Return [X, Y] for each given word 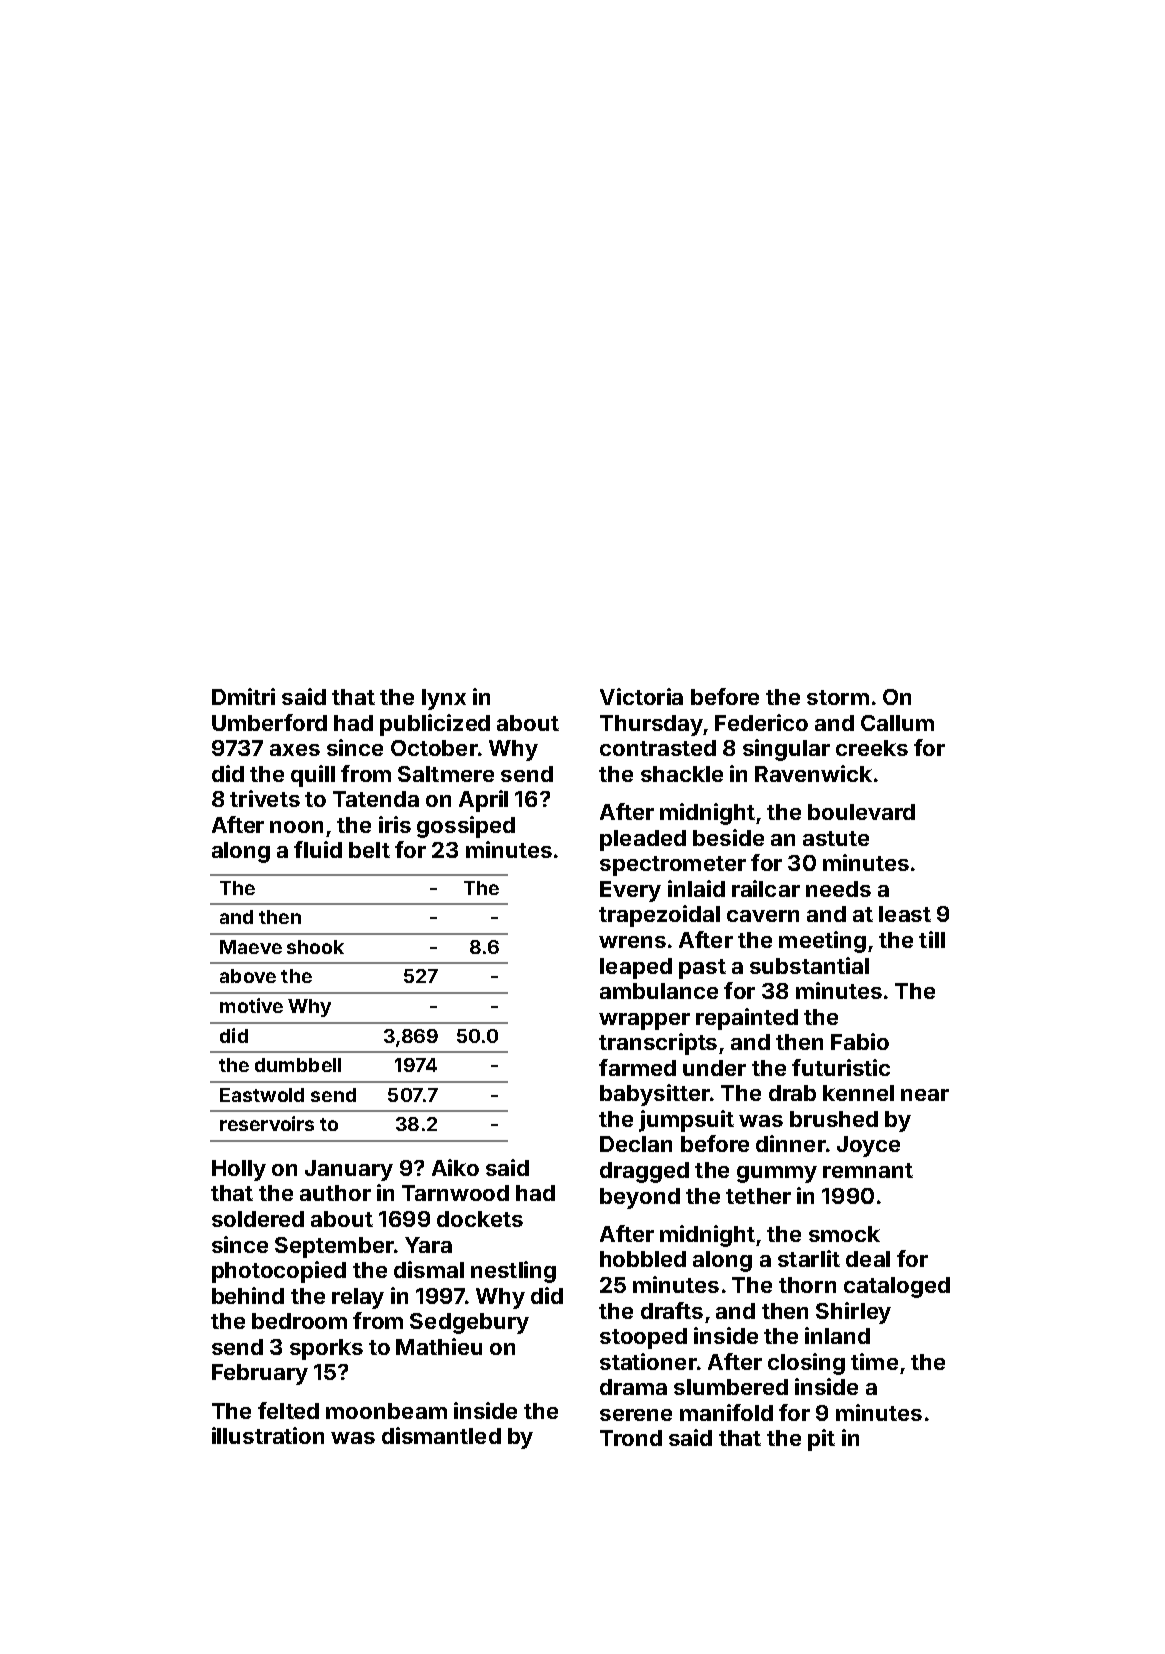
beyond [640, 1198]
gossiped [466, 827]
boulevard [861, 812]
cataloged [897, 1287]
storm [838, 697]
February [260, 1374]
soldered [258, 1219]
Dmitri [243, 696]
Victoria [641, 696]
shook [315, 947]
